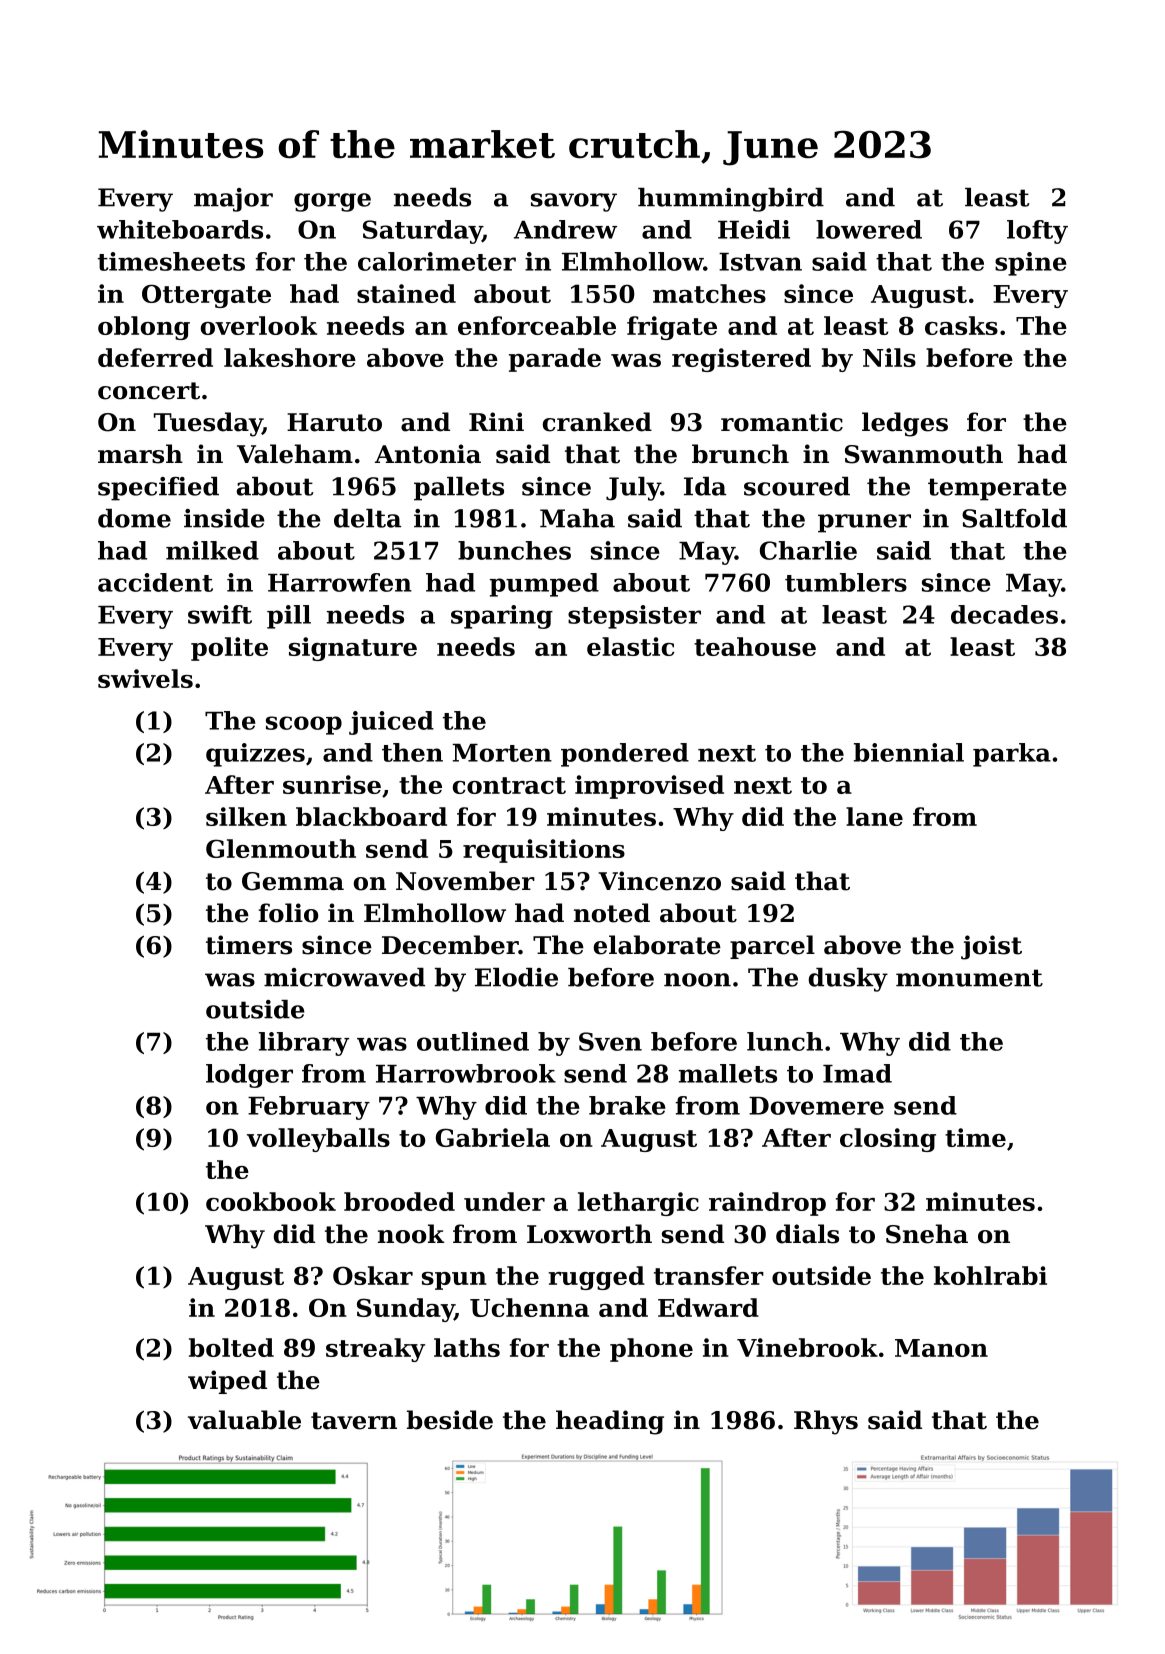  I want to click on pallets, so click(459, 489).
